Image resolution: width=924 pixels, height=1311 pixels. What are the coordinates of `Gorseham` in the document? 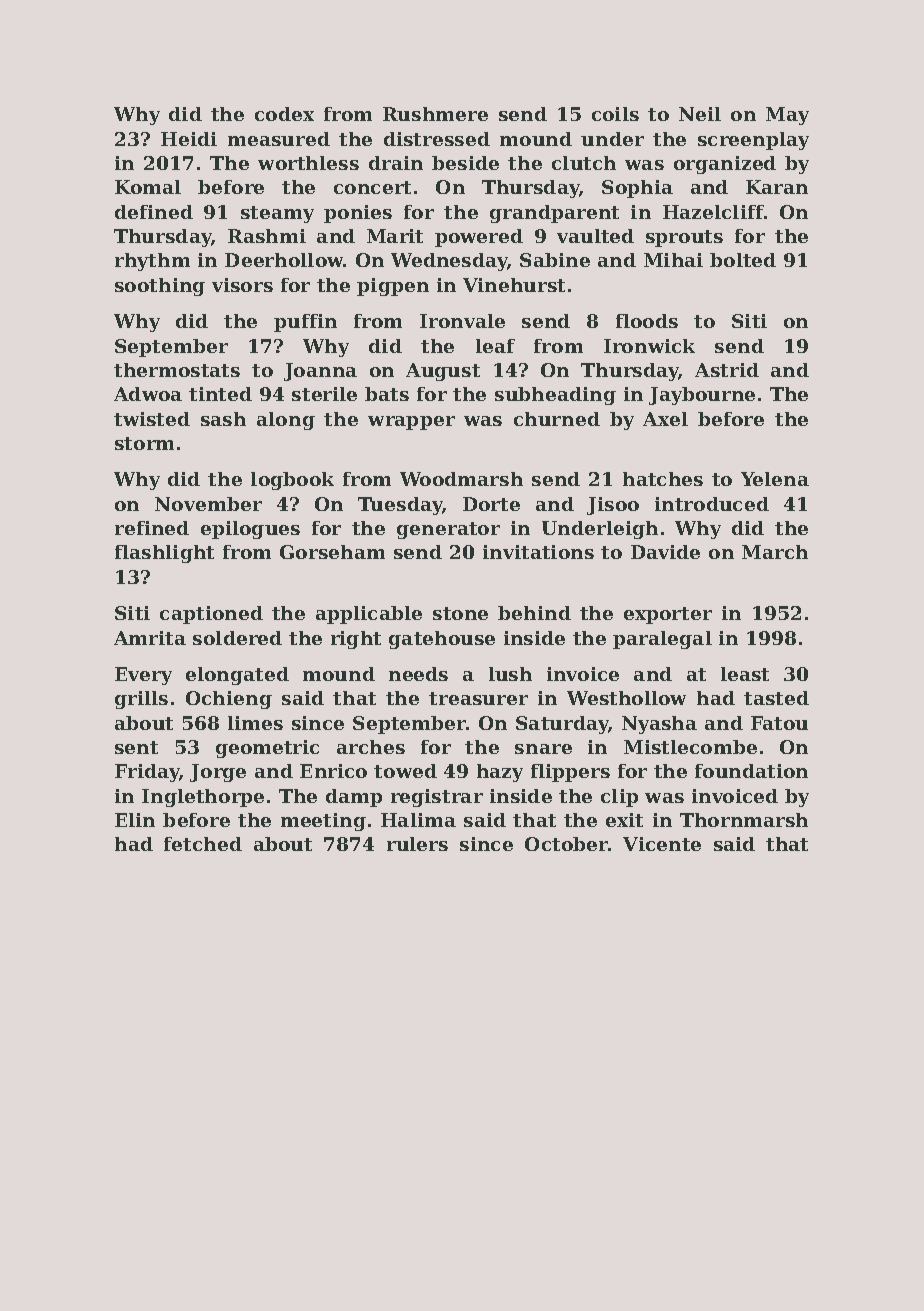 It's located at (332, 552).
